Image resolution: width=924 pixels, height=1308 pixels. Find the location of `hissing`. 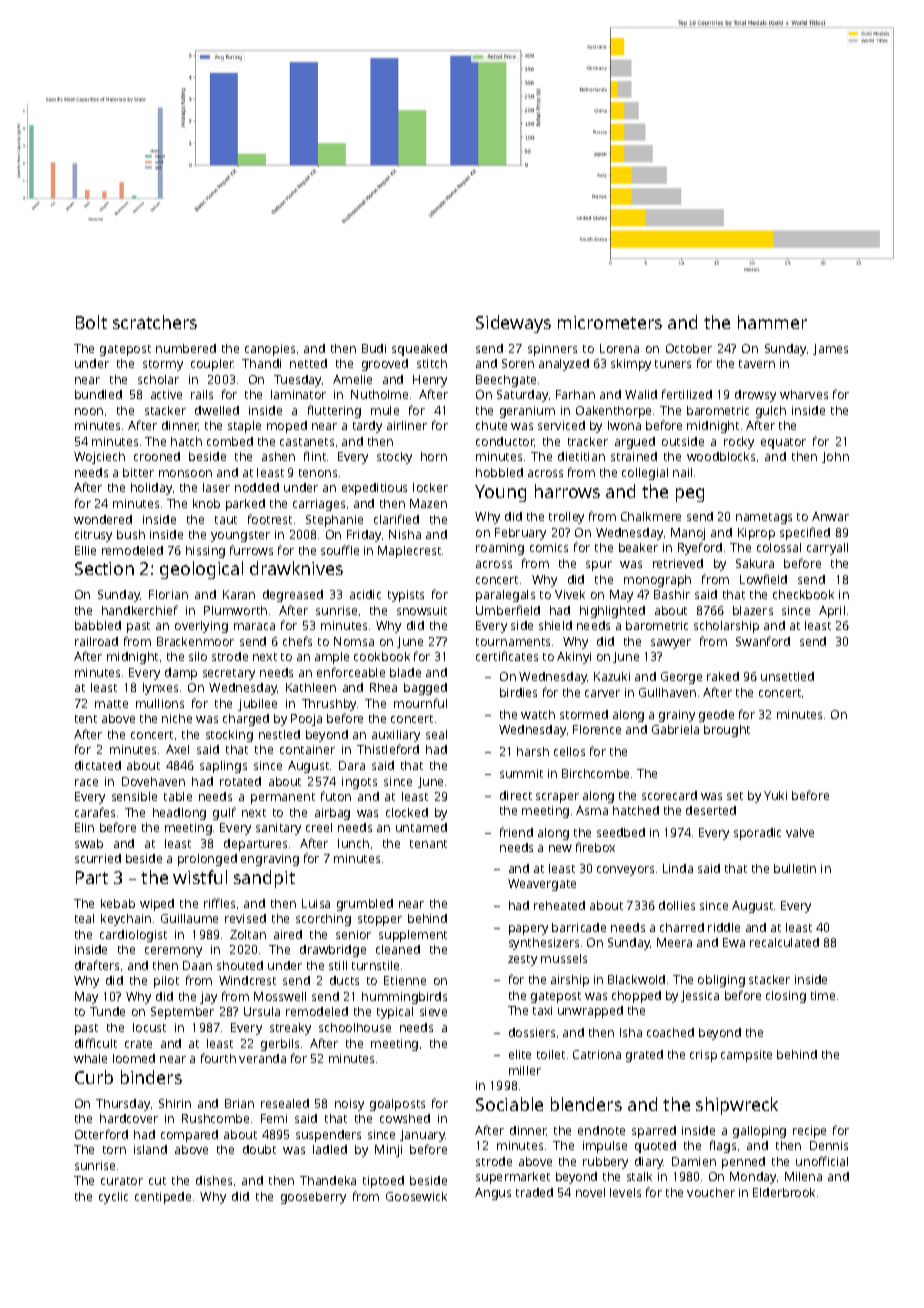

hissing is located at coordinates (205, 552).
